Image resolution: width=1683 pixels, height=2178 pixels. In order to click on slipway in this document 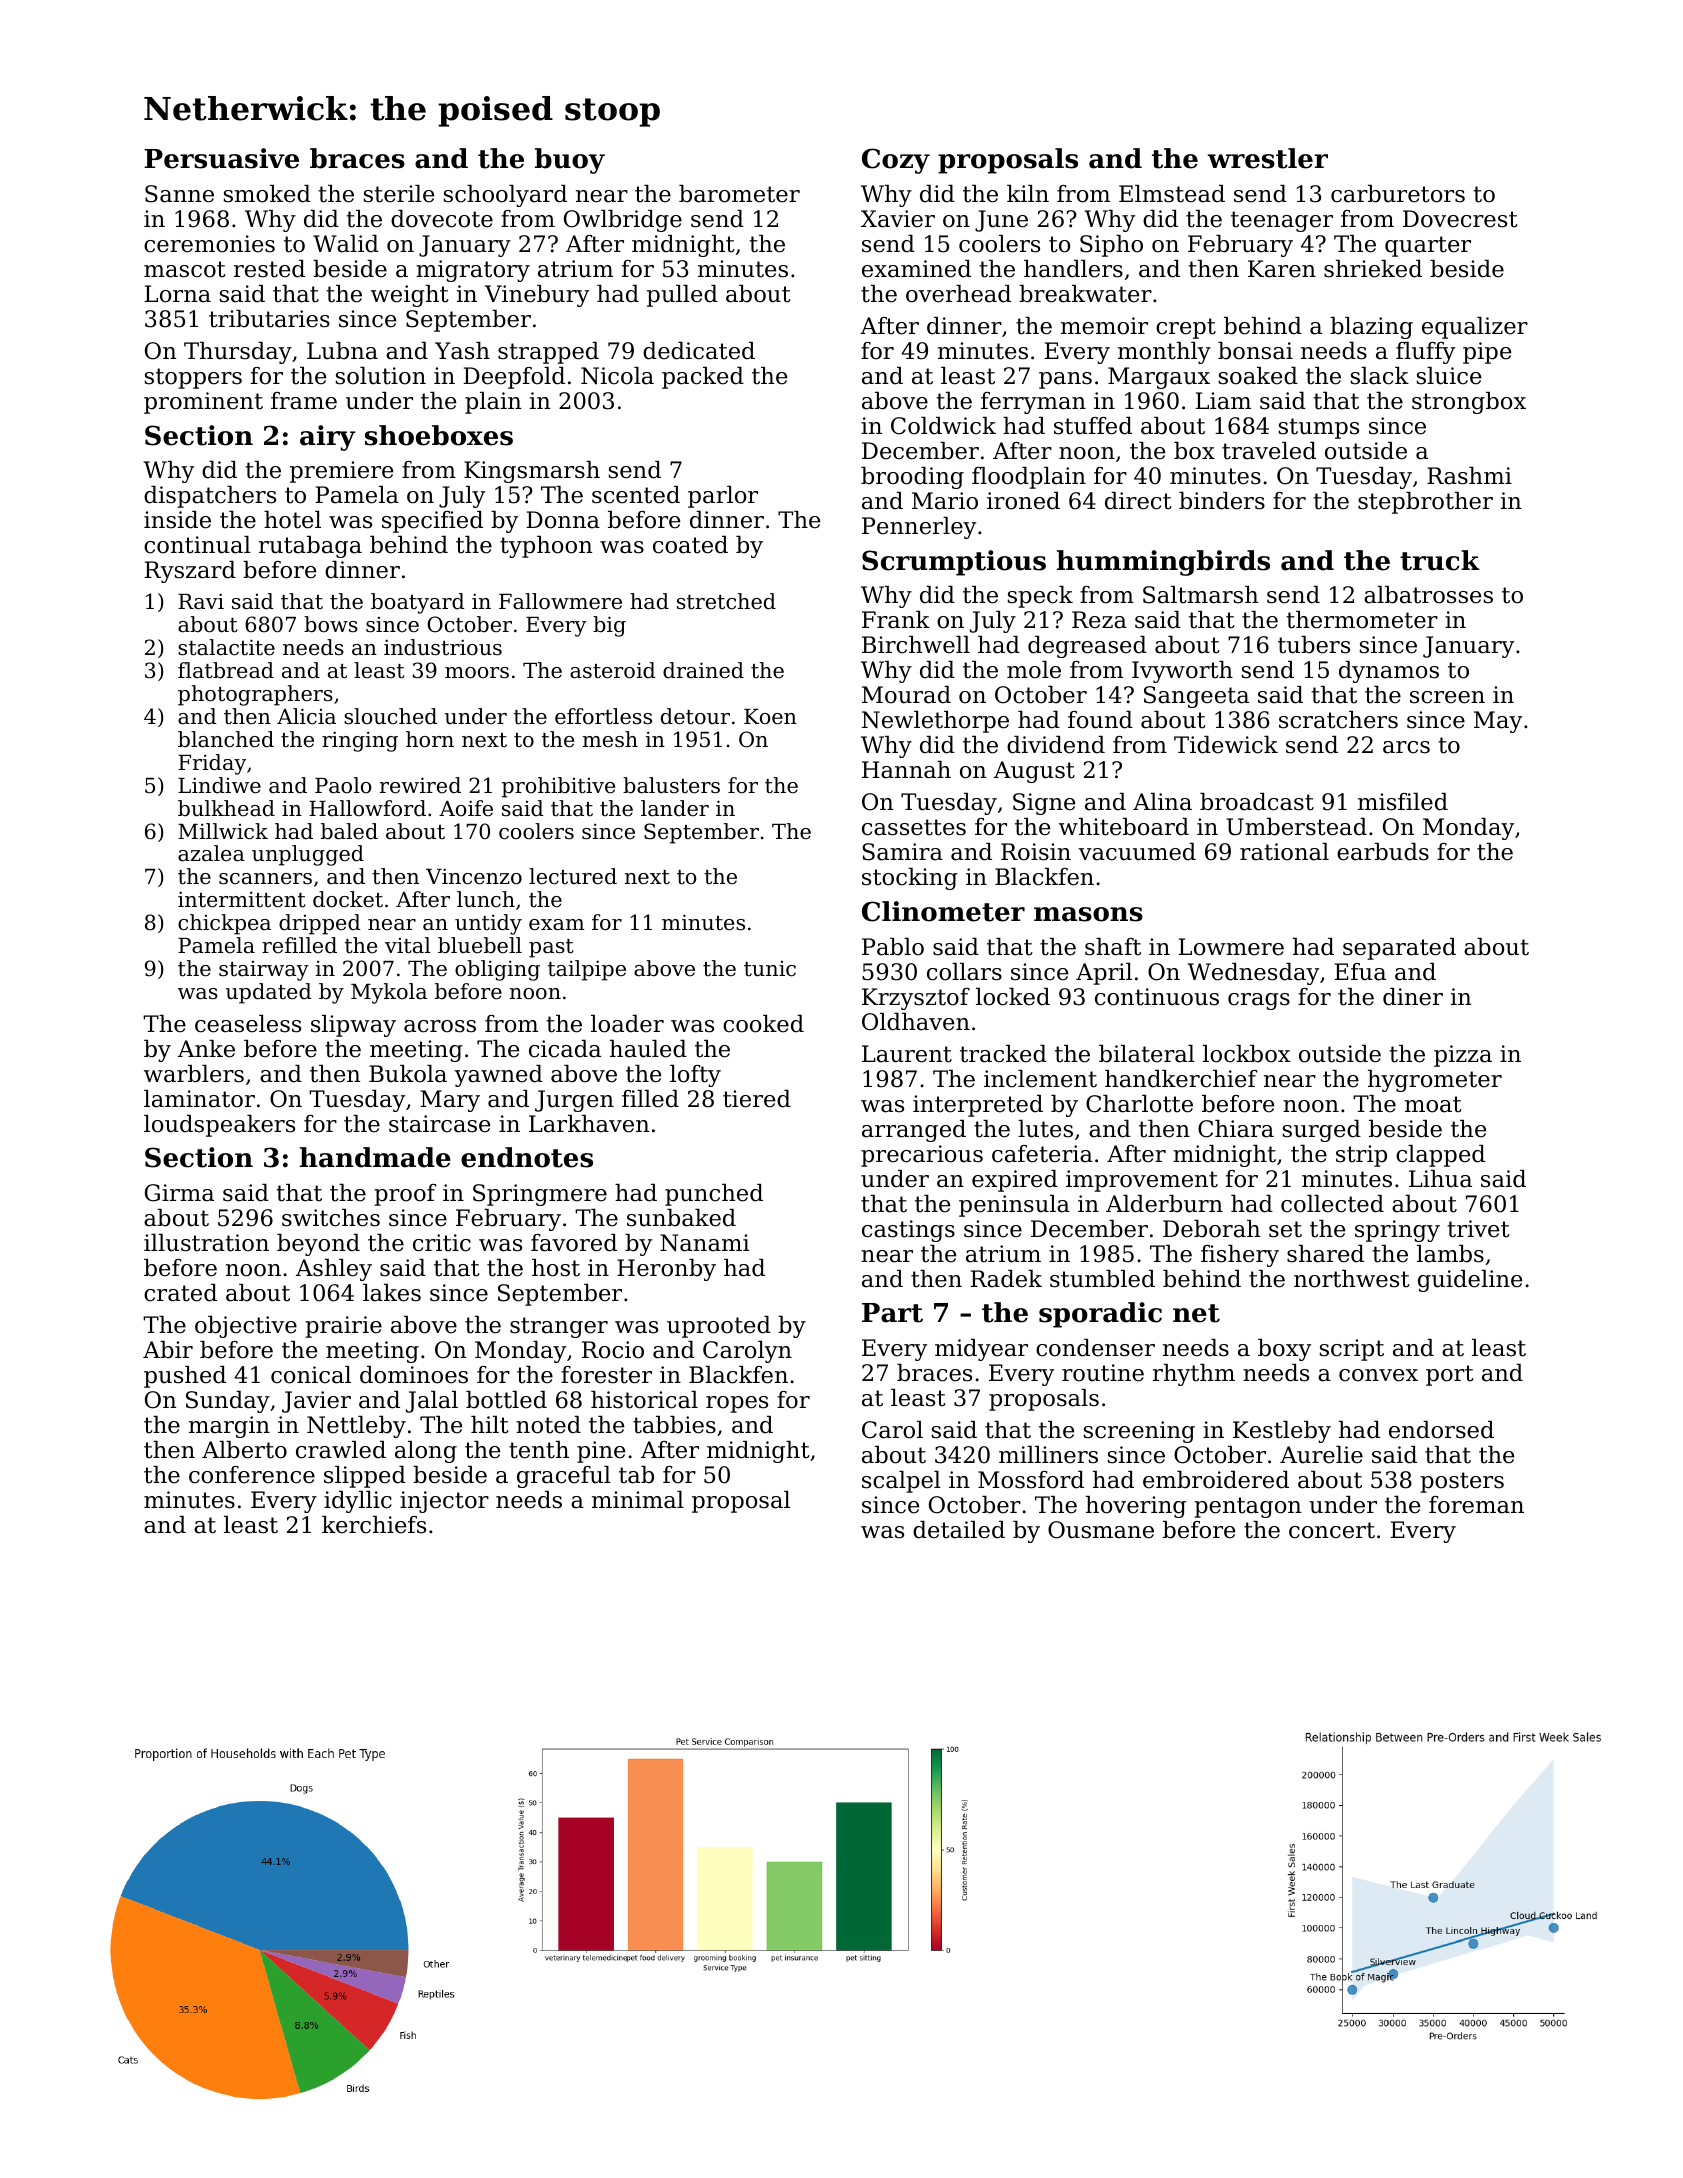, I will do `click(353, 1026)`.
